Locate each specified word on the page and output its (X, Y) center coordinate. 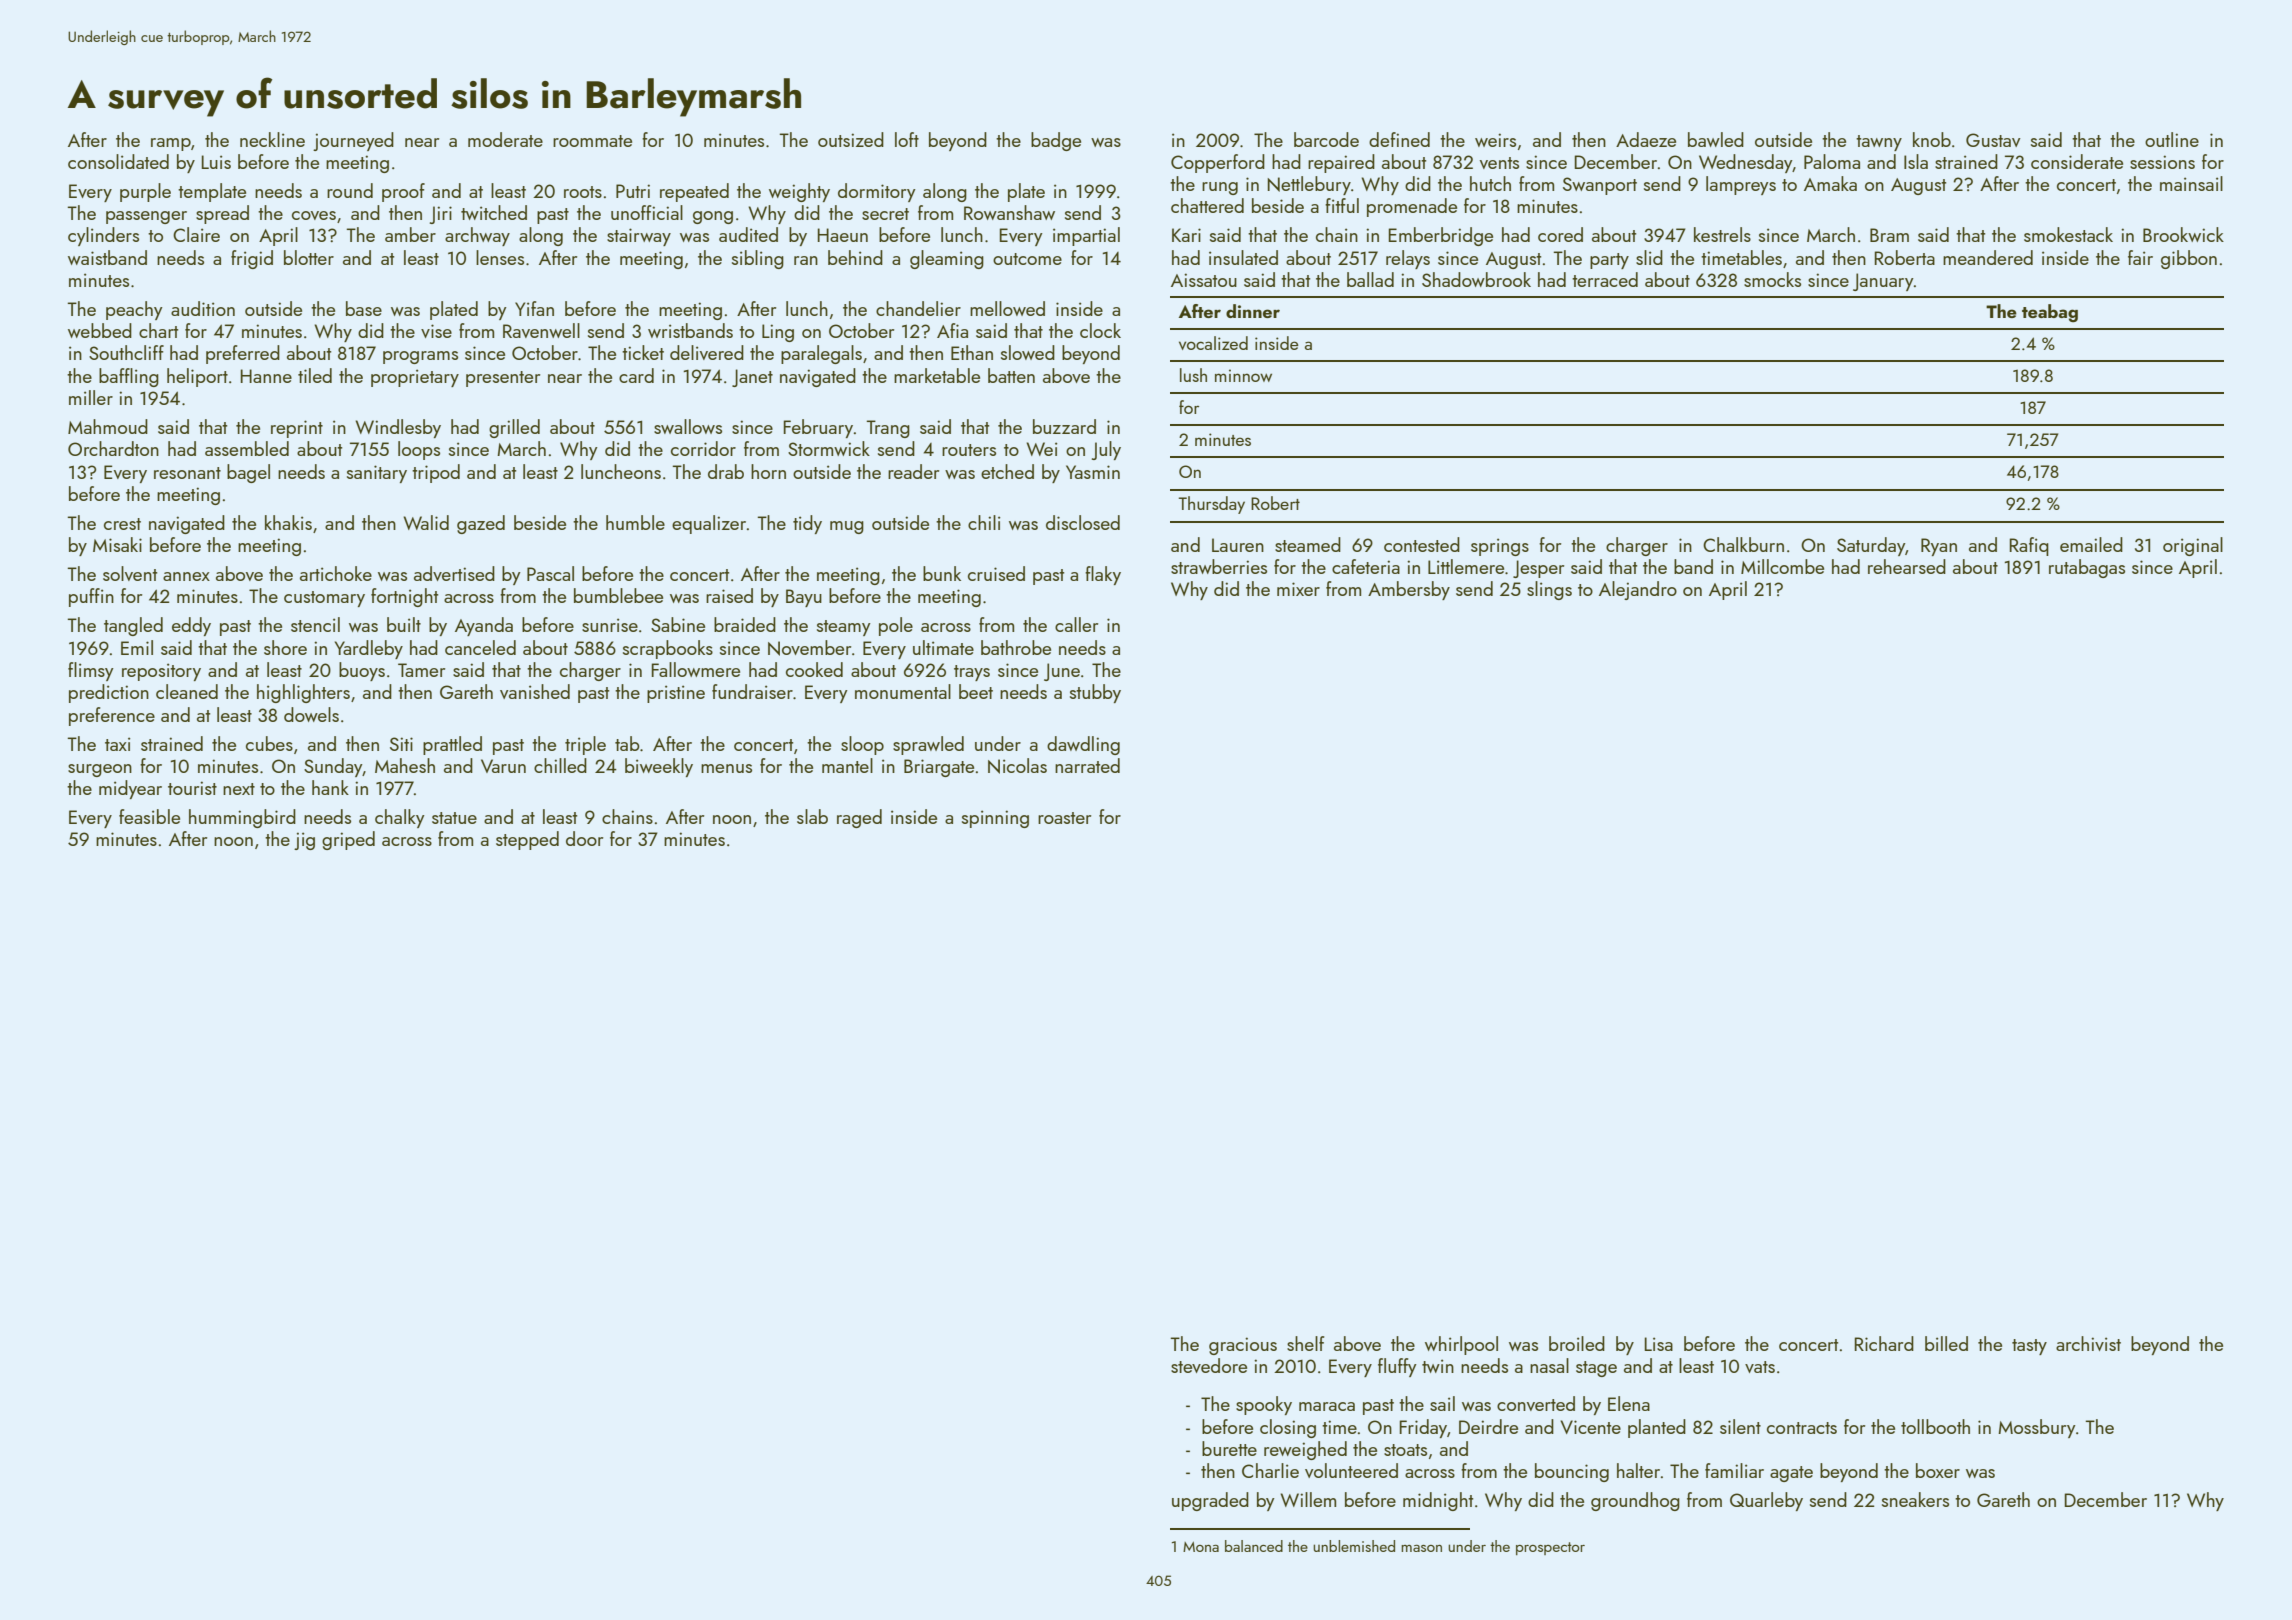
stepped (527, 840)
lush (1193, 375)
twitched (494, 212)
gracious (1243, 1346)
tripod (436, 473)
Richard (1884, 1343)
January (1883, 282)
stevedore (1209, 1365)
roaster (1064, 818)
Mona (1201, 1546)
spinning (995, 819)
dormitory (877, 192)
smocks (1772, 279)
